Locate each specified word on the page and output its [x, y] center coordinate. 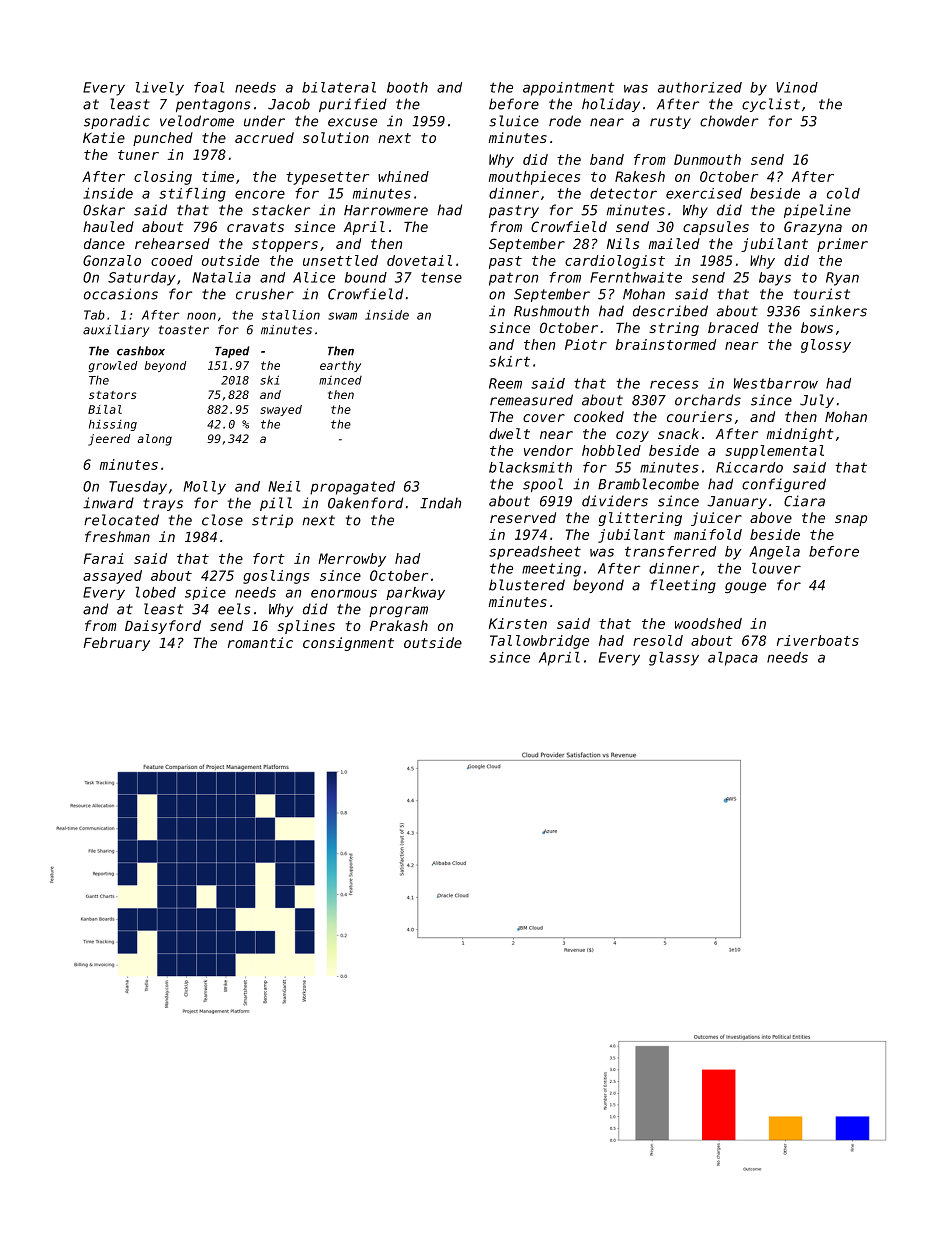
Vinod [797, 87]
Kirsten [518, 623]
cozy [632, 436]
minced [340, 380]
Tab [94, 315]
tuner [138, 155]
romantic [260, 642]
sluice [514, 121]
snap [851, 520]
